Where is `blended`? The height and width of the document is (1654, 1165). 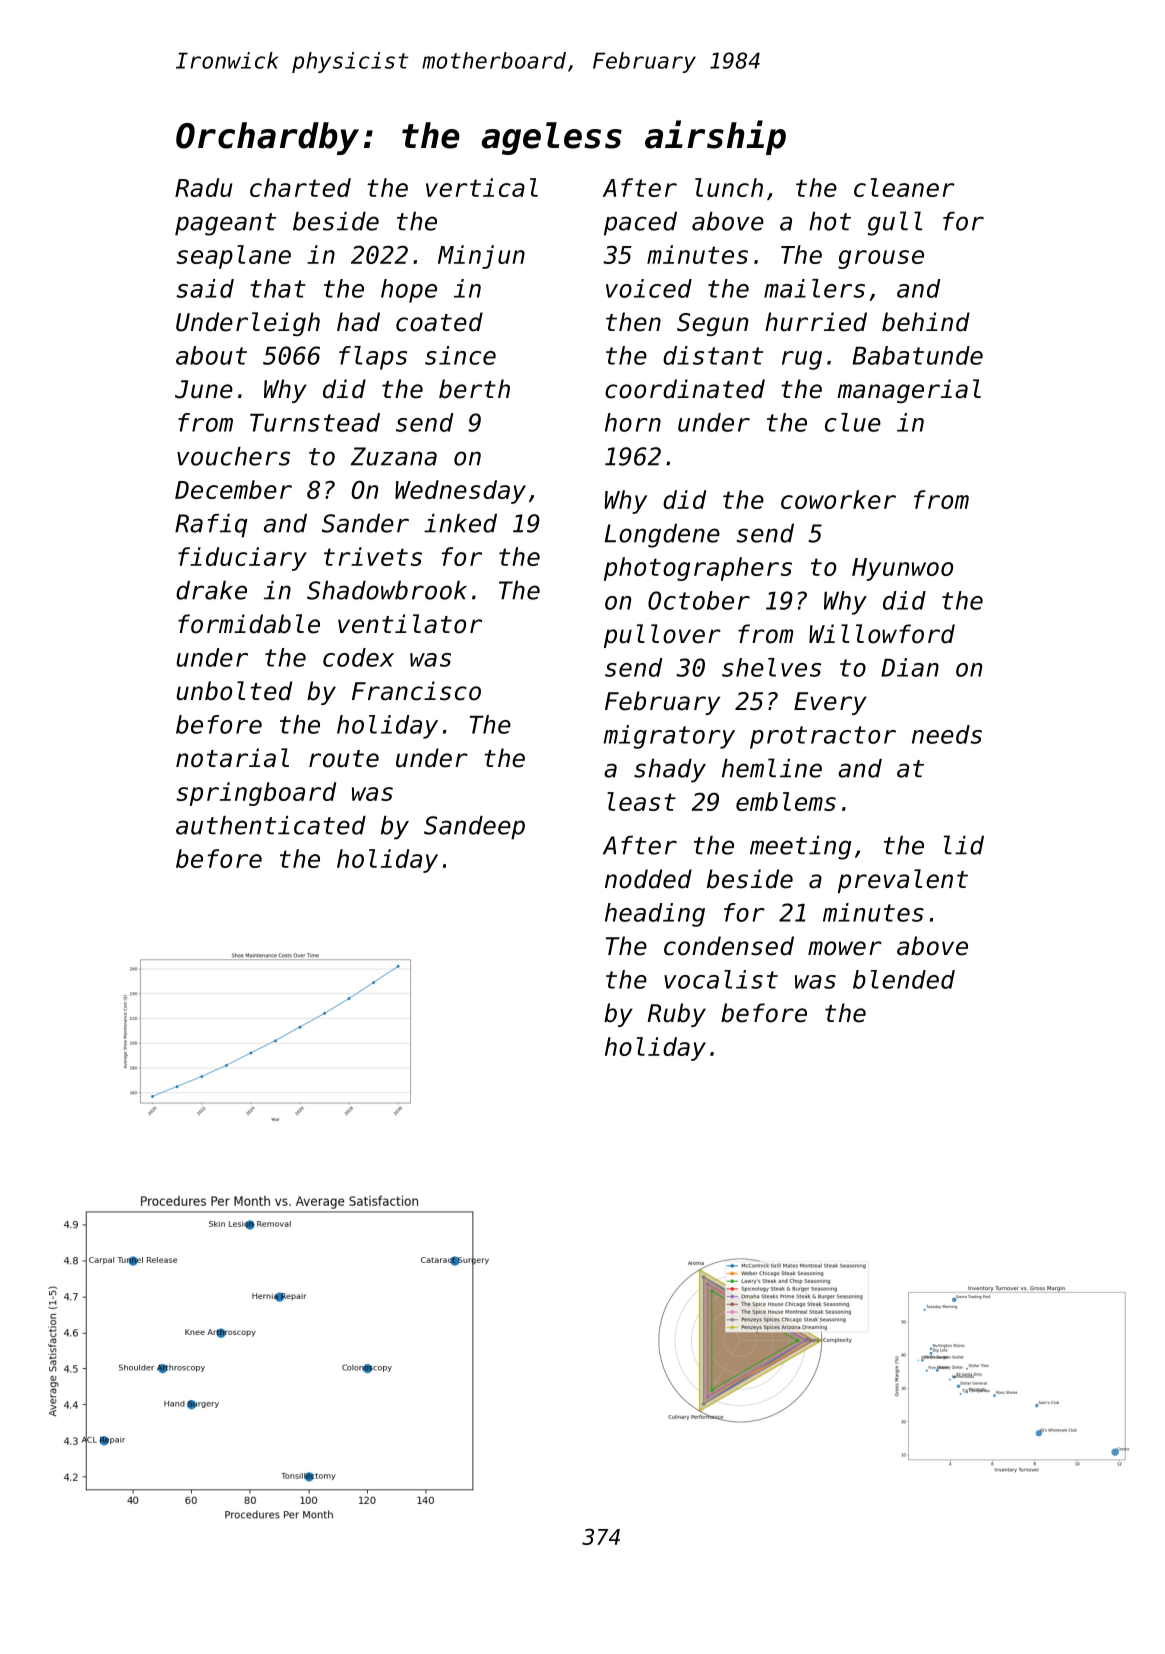
blended is located at coordinates (904, 979).
